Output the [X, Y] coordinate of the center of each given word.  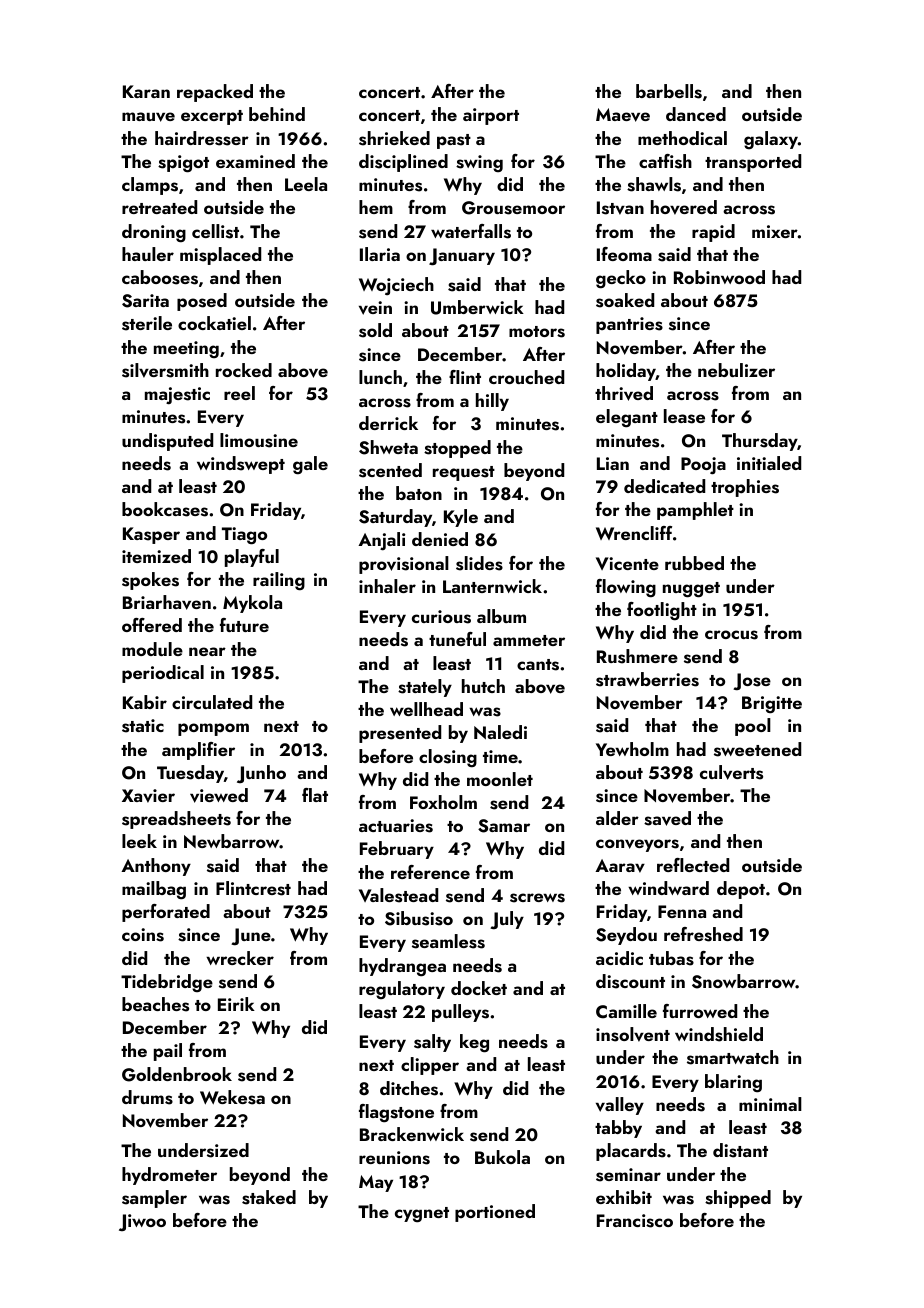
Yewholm [632, 749]
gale [310, 465]
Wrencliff [634, 533]
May [376, 1183]
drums [147, 1097]
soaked [625, 300]
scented [390, 470]
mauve [148, 117]
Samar [504, 826]
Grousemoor [513, 208]
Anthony [156, 867]
